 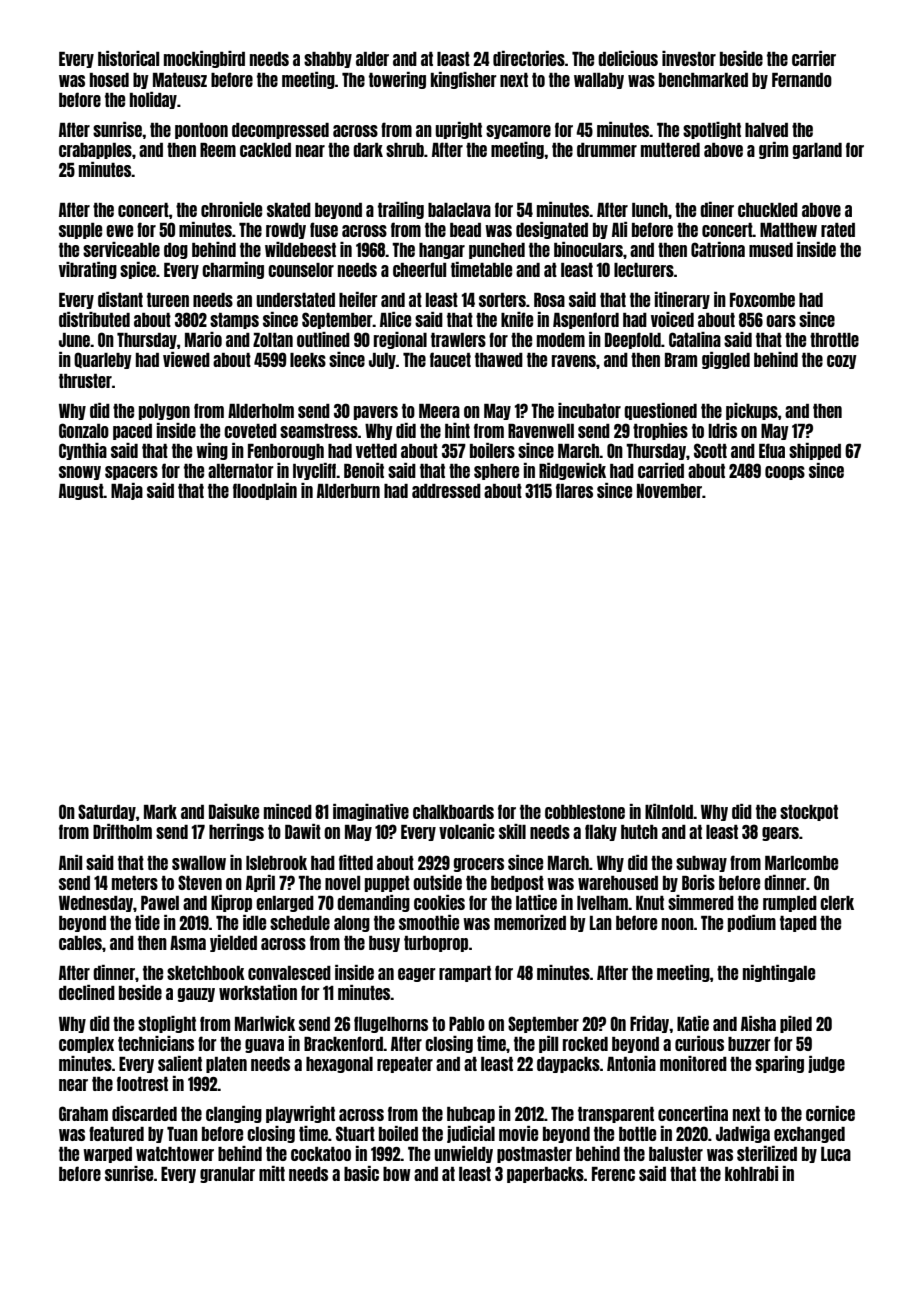 I want to click on Ivelham, so click(x=602, y=903).
